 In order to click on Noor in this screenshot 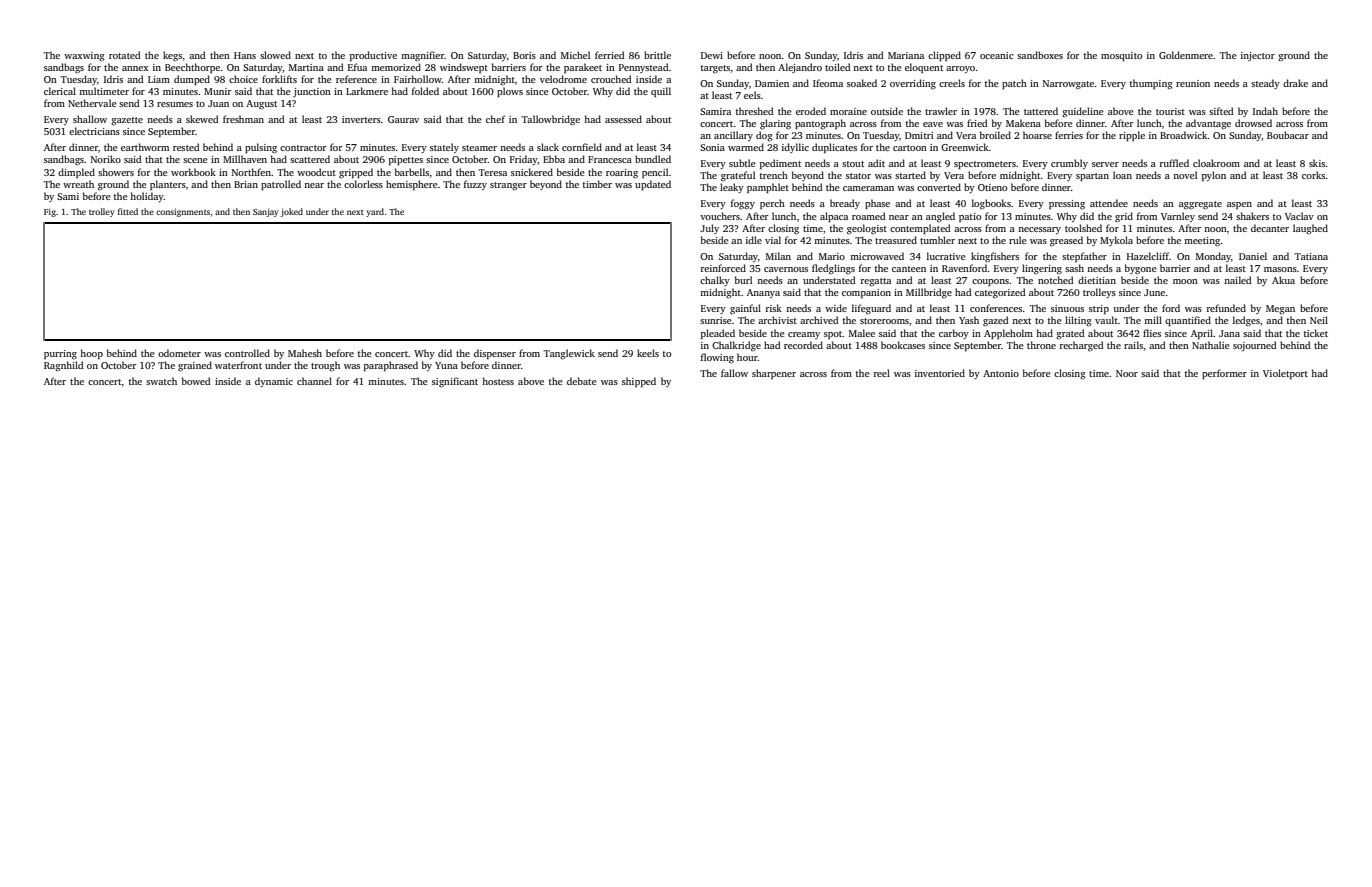, I will do `click(1127, 373)`.
